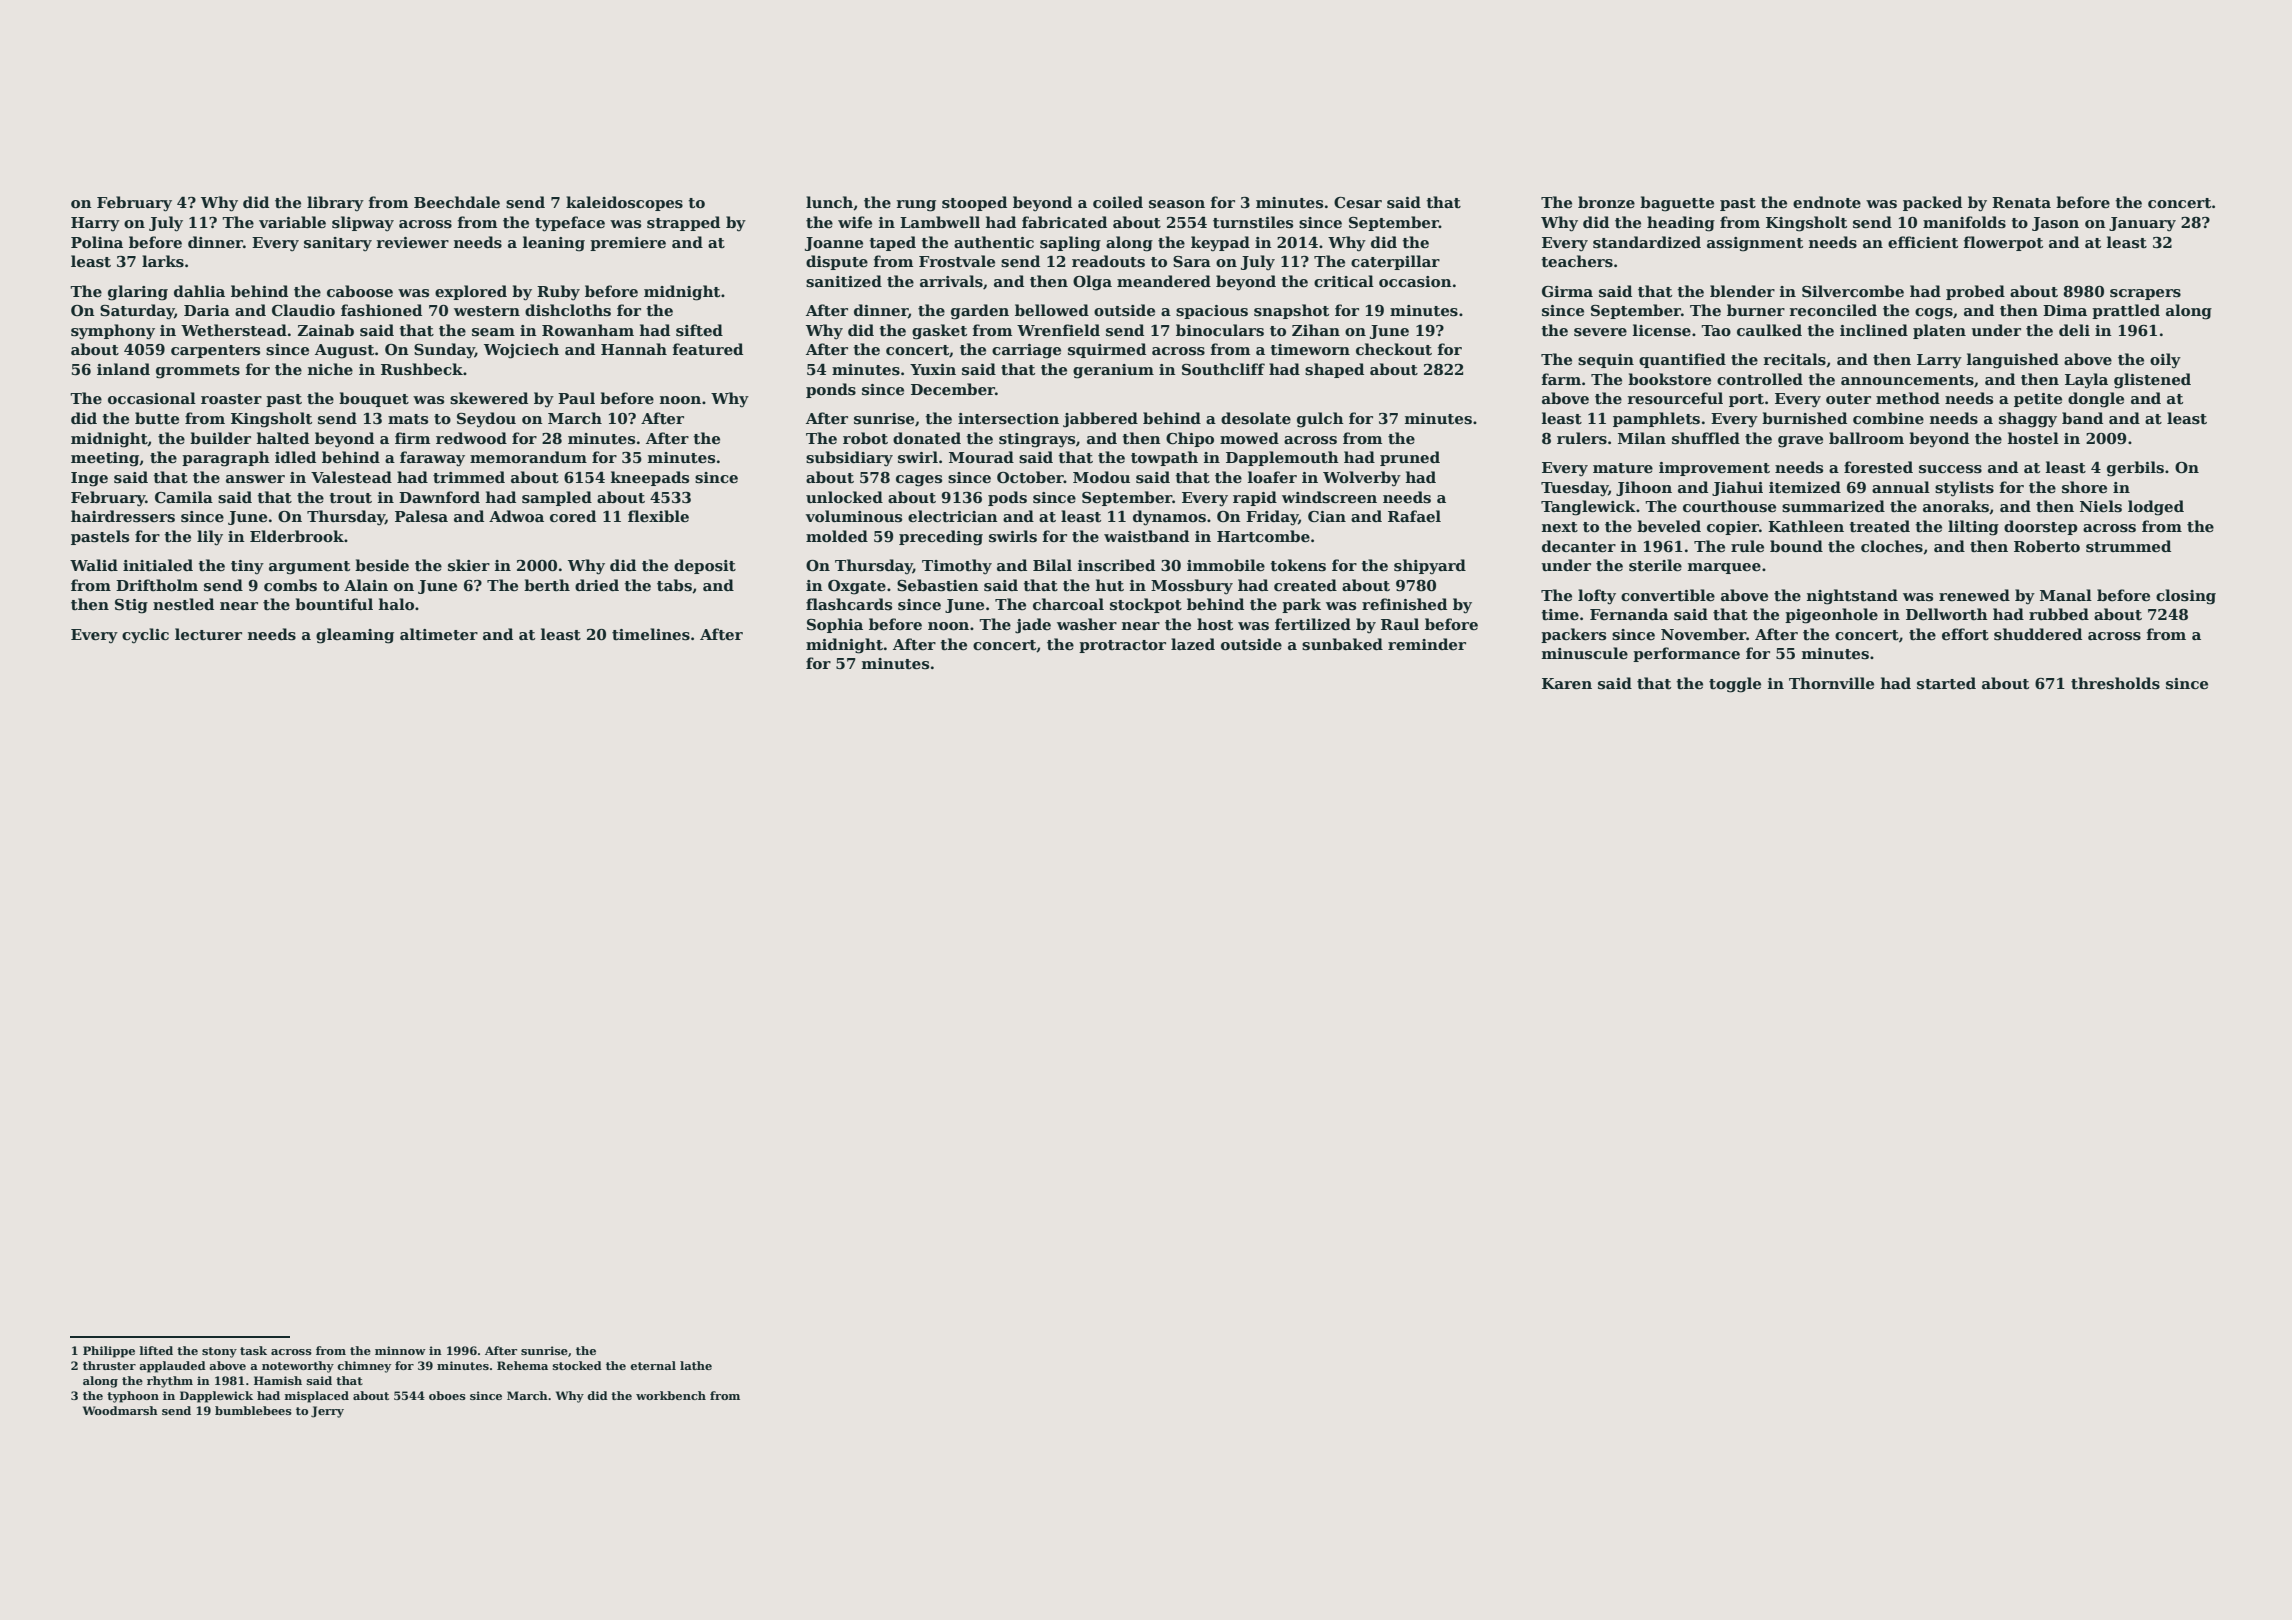 This screenshot has height=1620, width=2292. What do you see at coordinates (1742, 291) in the screenshot?
I see `blender` at bounding box center [1742, 291].
